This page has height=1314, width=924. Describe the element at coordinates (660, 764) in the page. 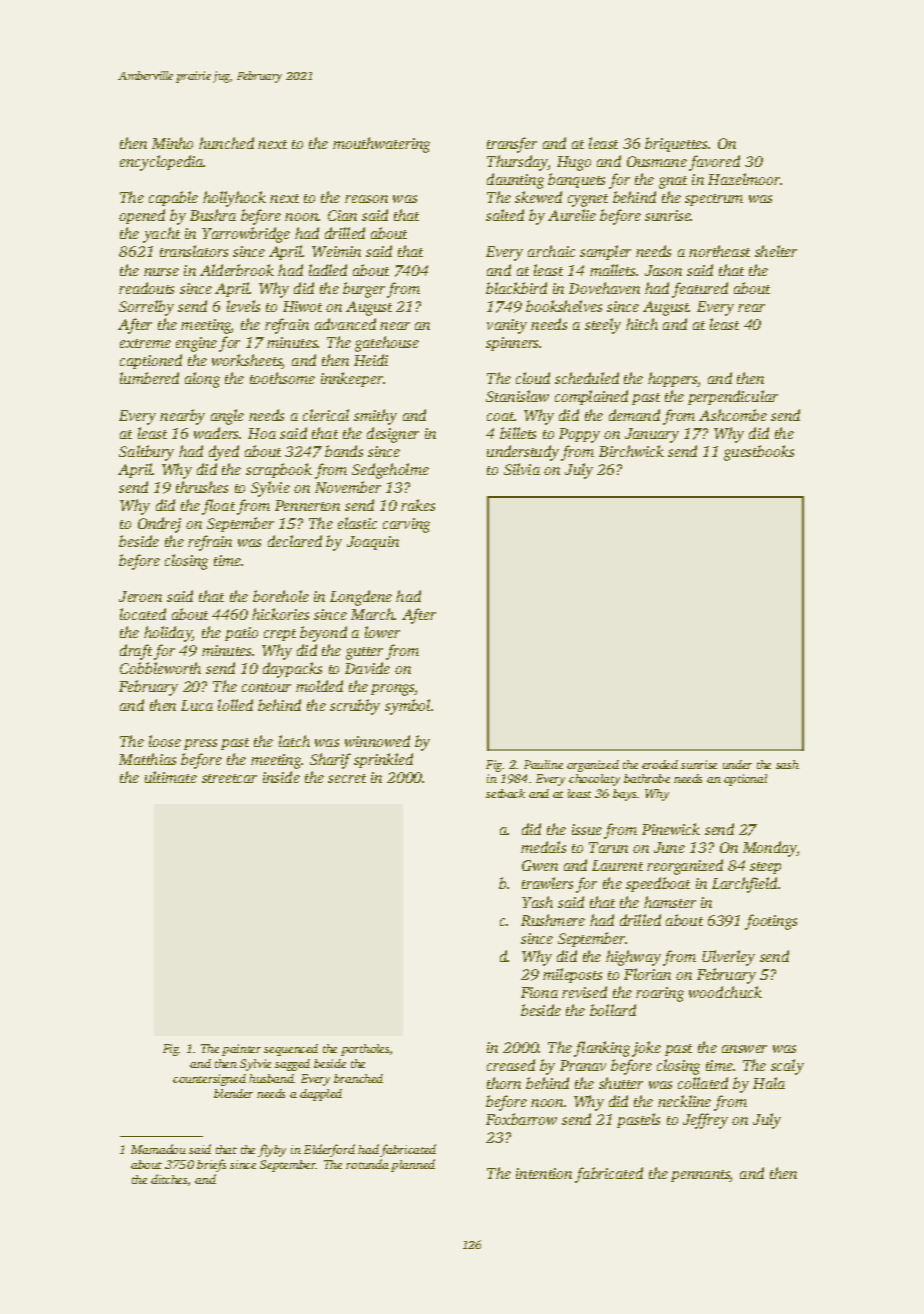

I see `eroded` at that location.
